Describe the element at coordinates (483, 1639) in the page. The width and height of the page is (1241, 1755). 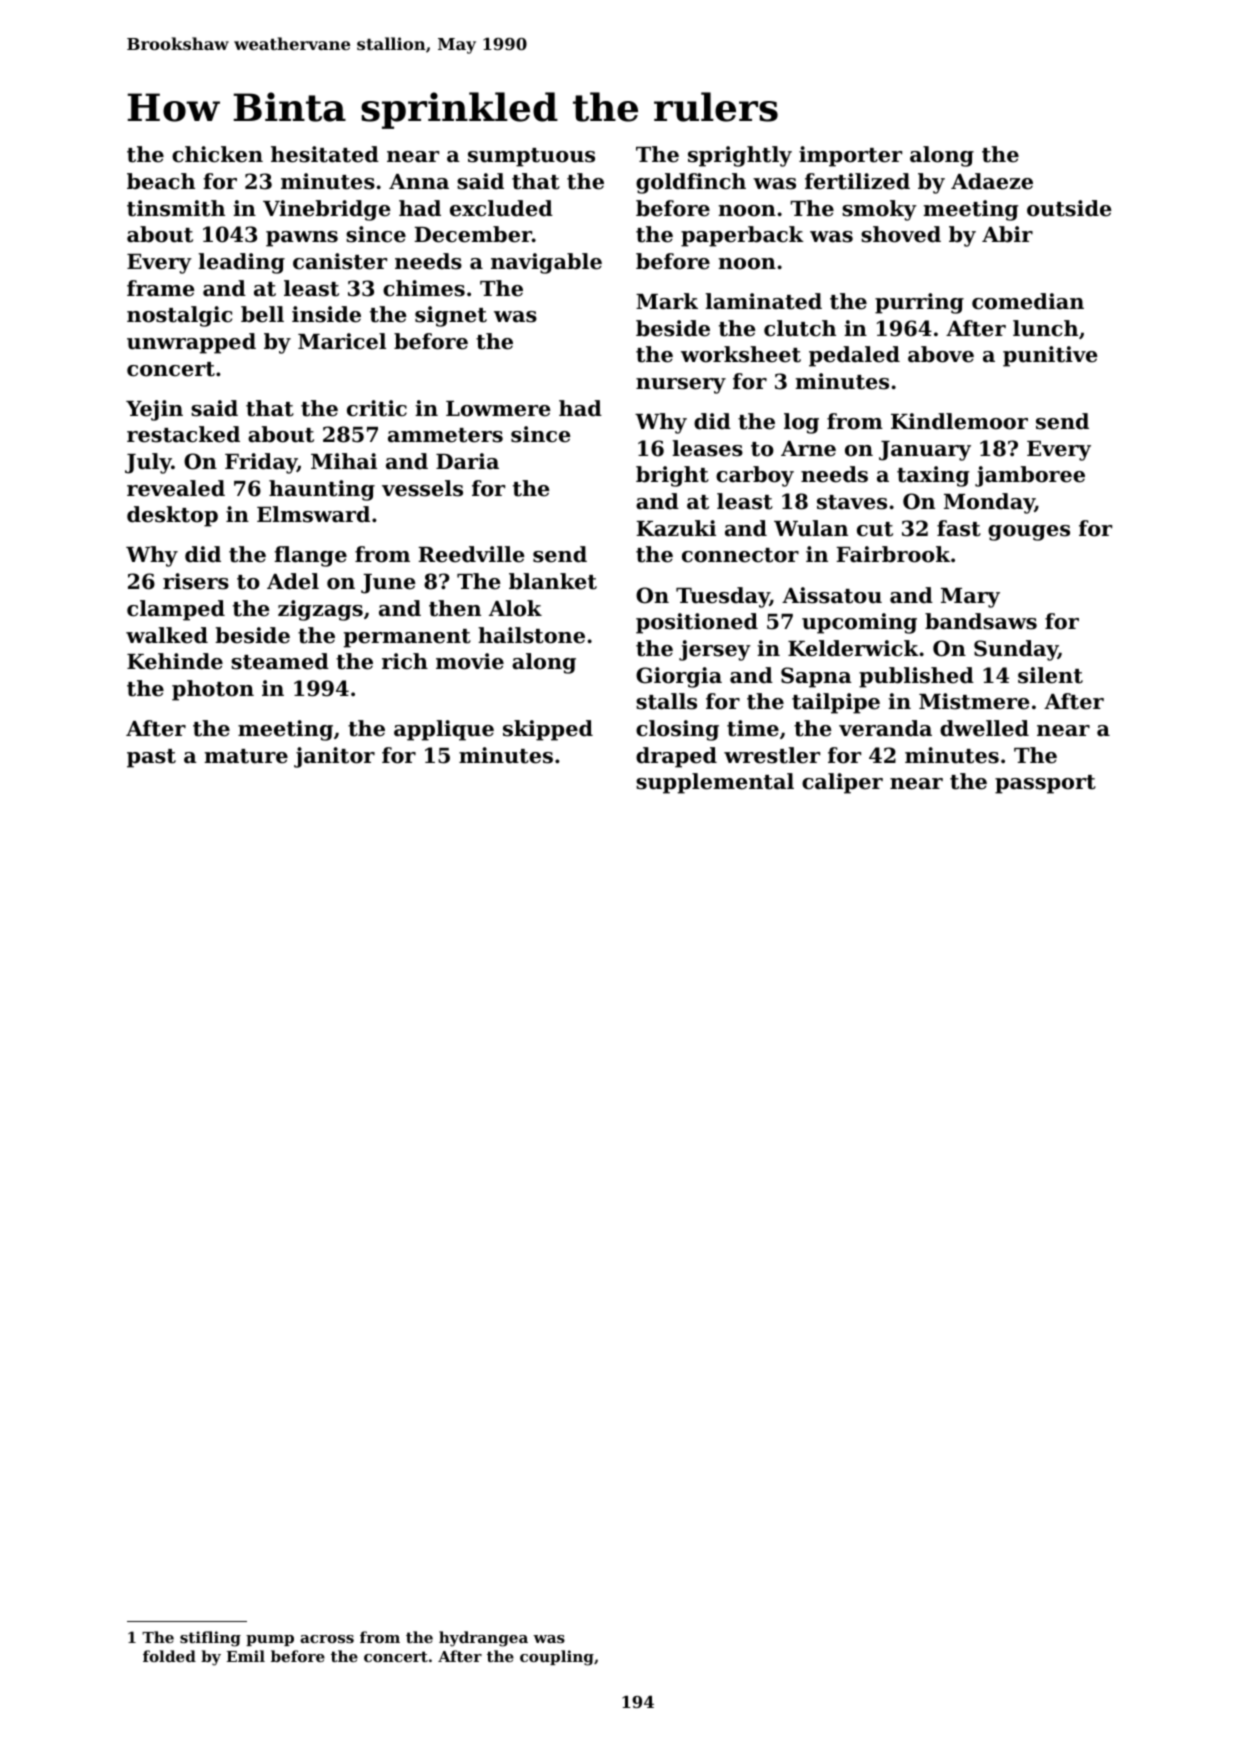
I see `hydrangea` at that location.
